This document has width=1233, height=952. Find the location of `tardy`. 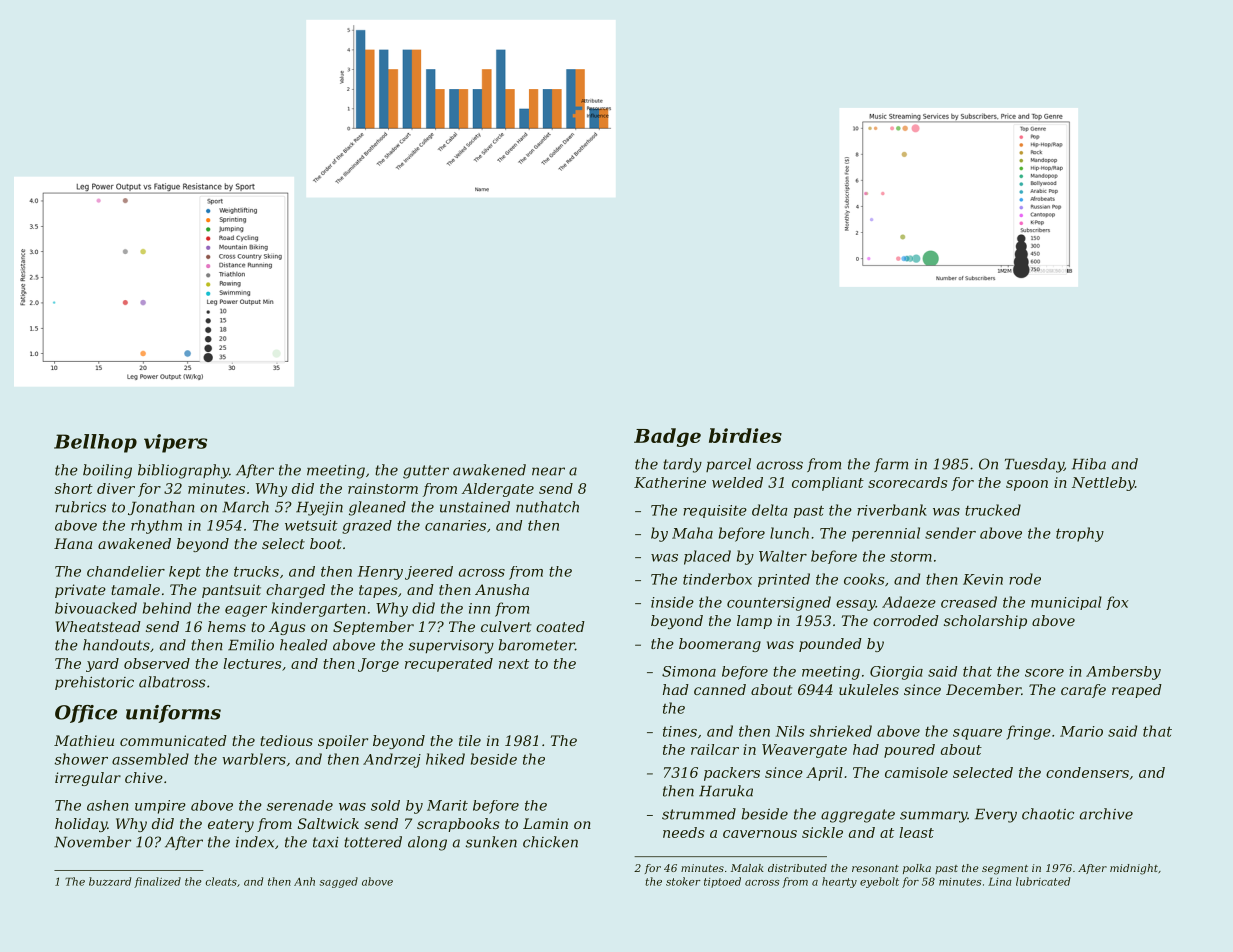

tardy is located at coordinates (682, 465).
